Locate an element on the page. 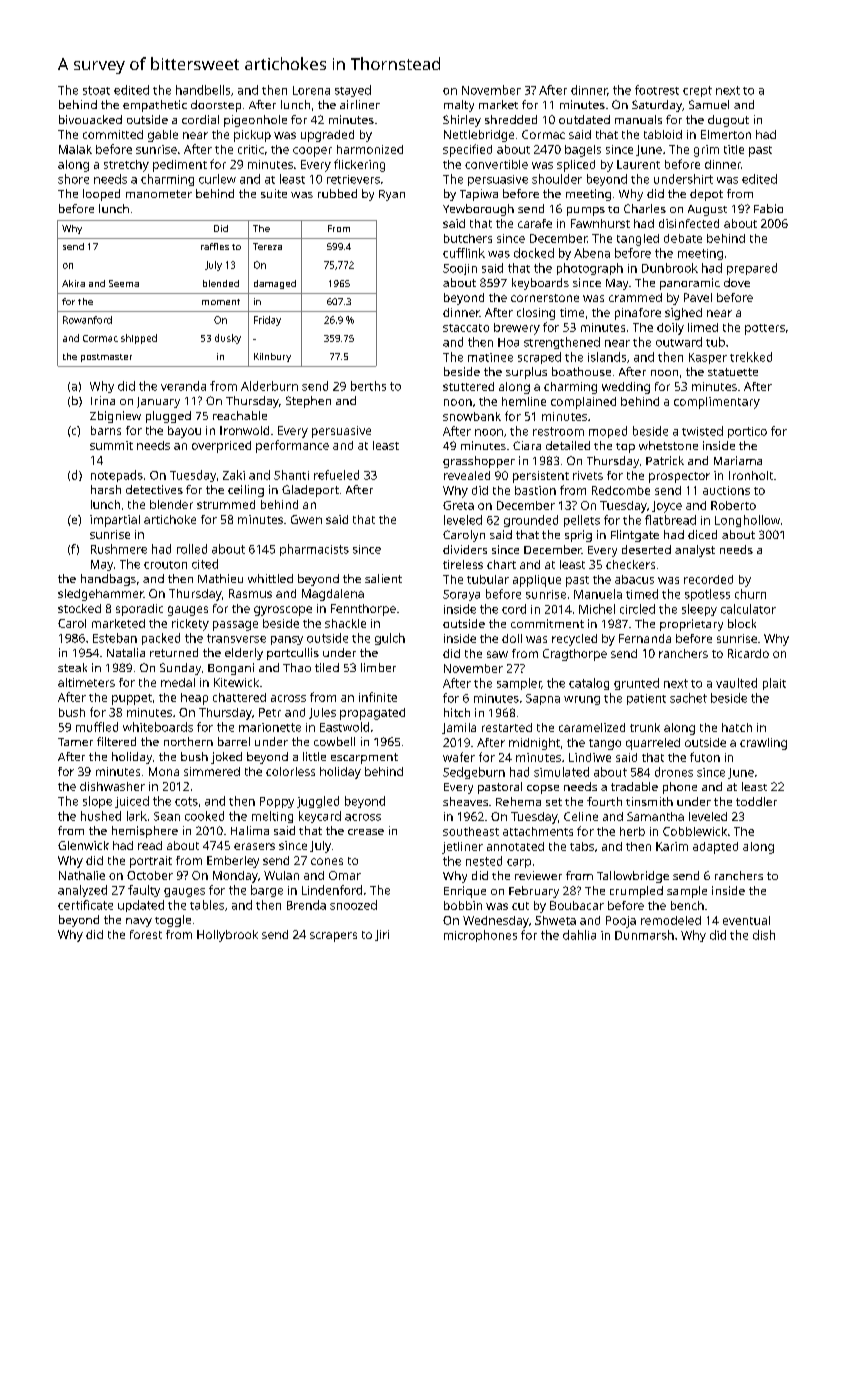 The height and width of the image is (1400, 849). title is located at coordinates (734, 149).
